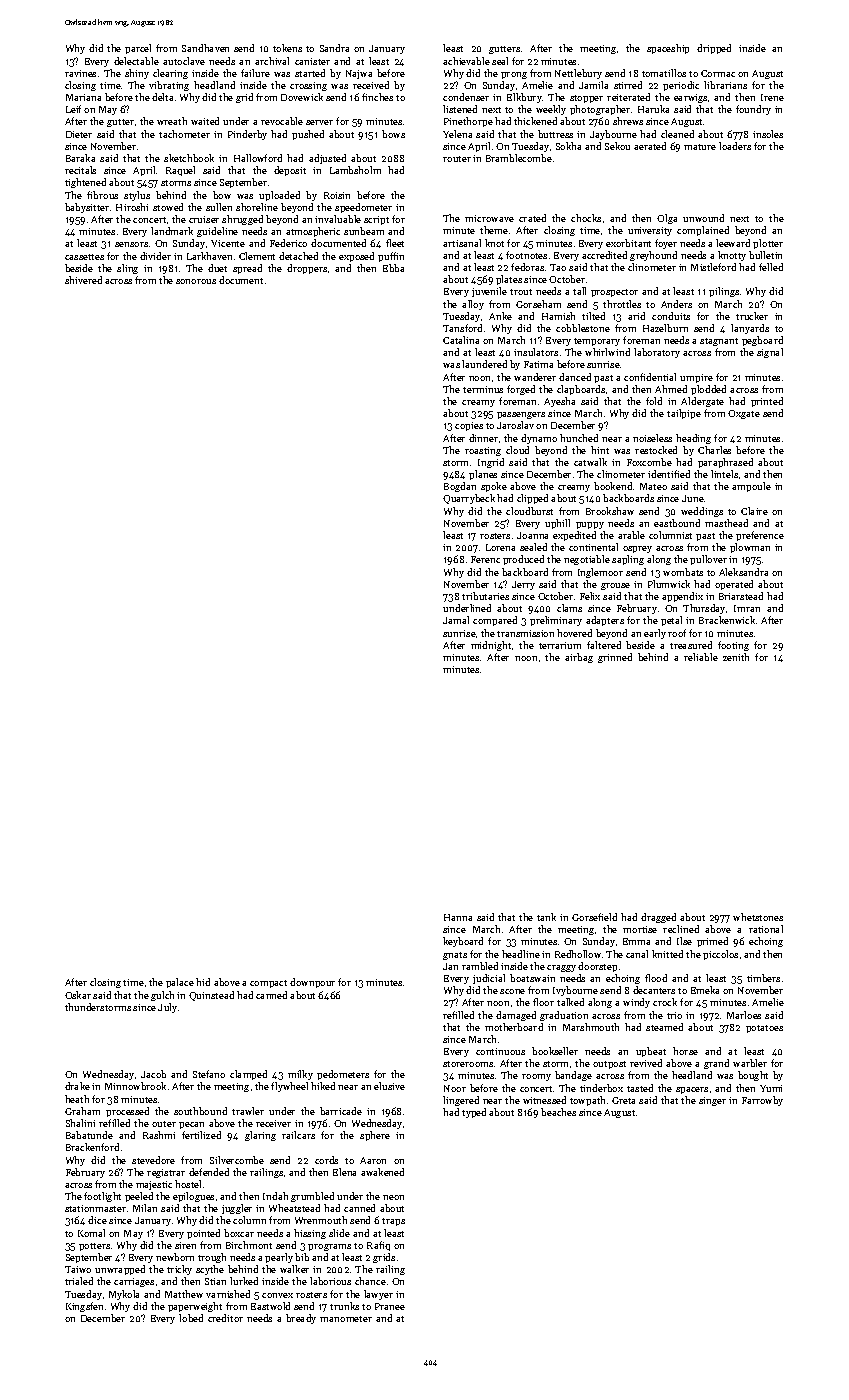 This page has height=1400, width=849. I want to click on canister, so click(312, 61).
